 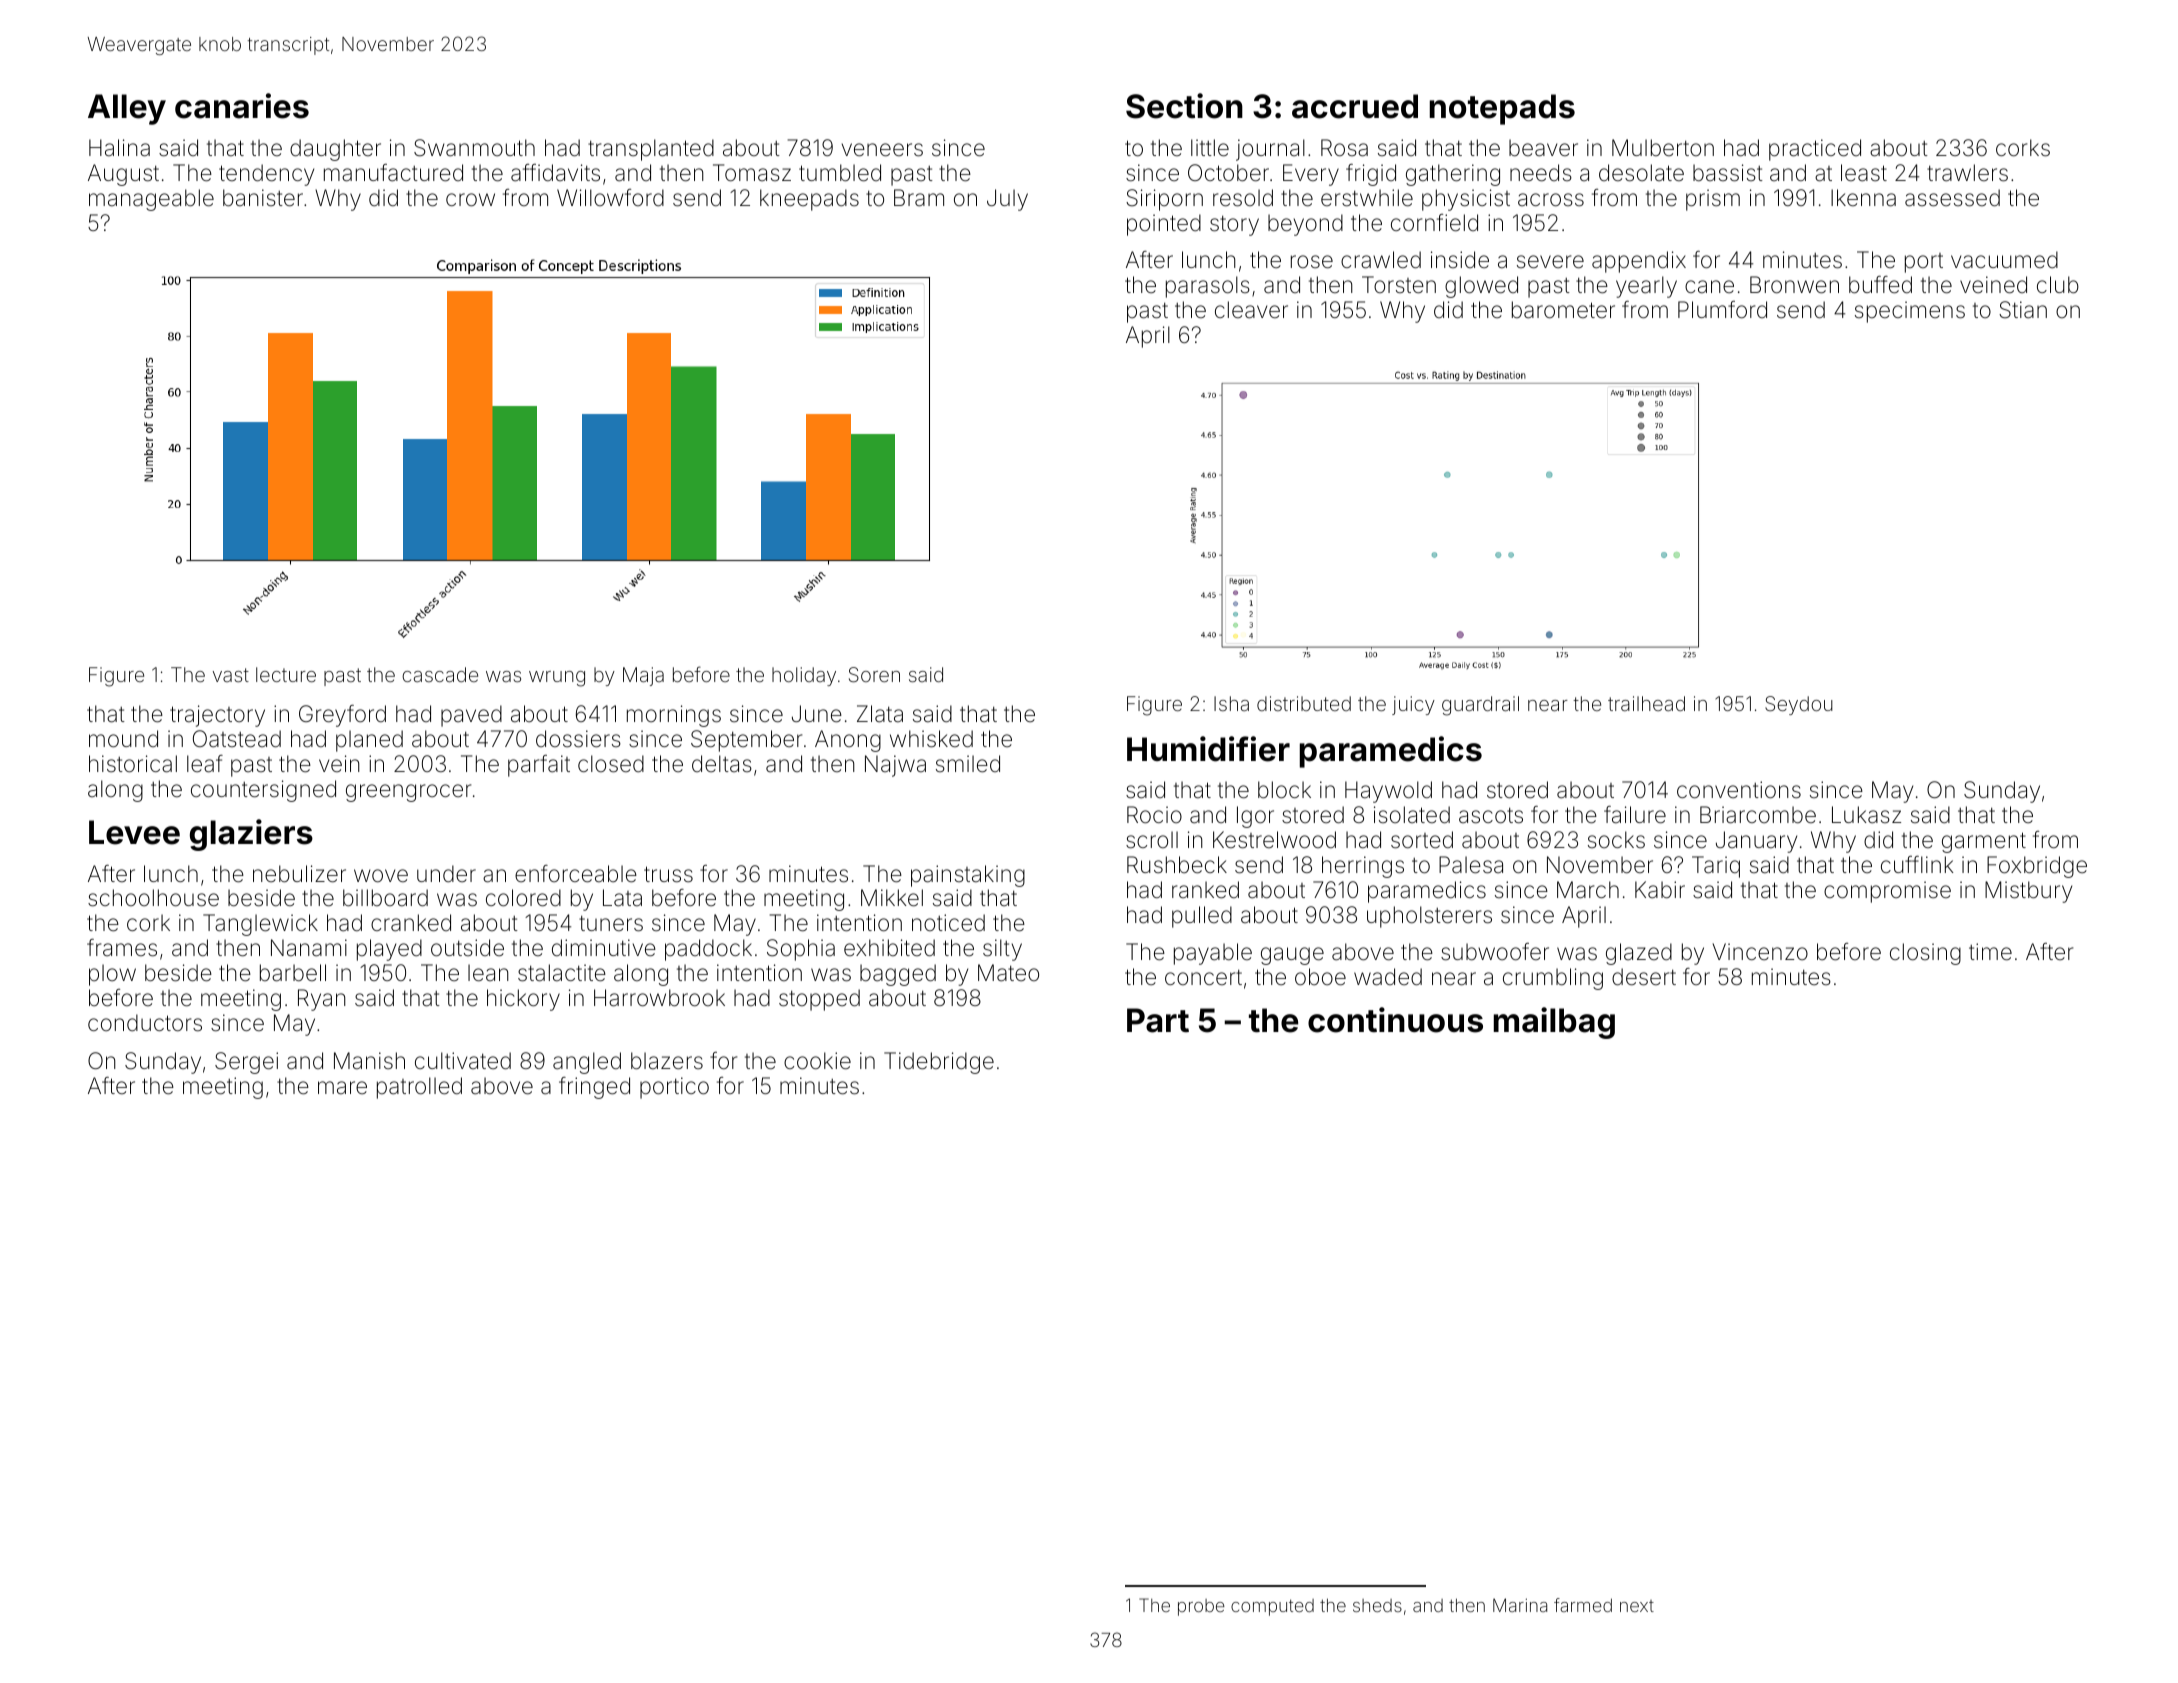 What do you see at coordinates (882, 150) in the screenshot?
I see `veneers` at bounding box center [882, 150].
